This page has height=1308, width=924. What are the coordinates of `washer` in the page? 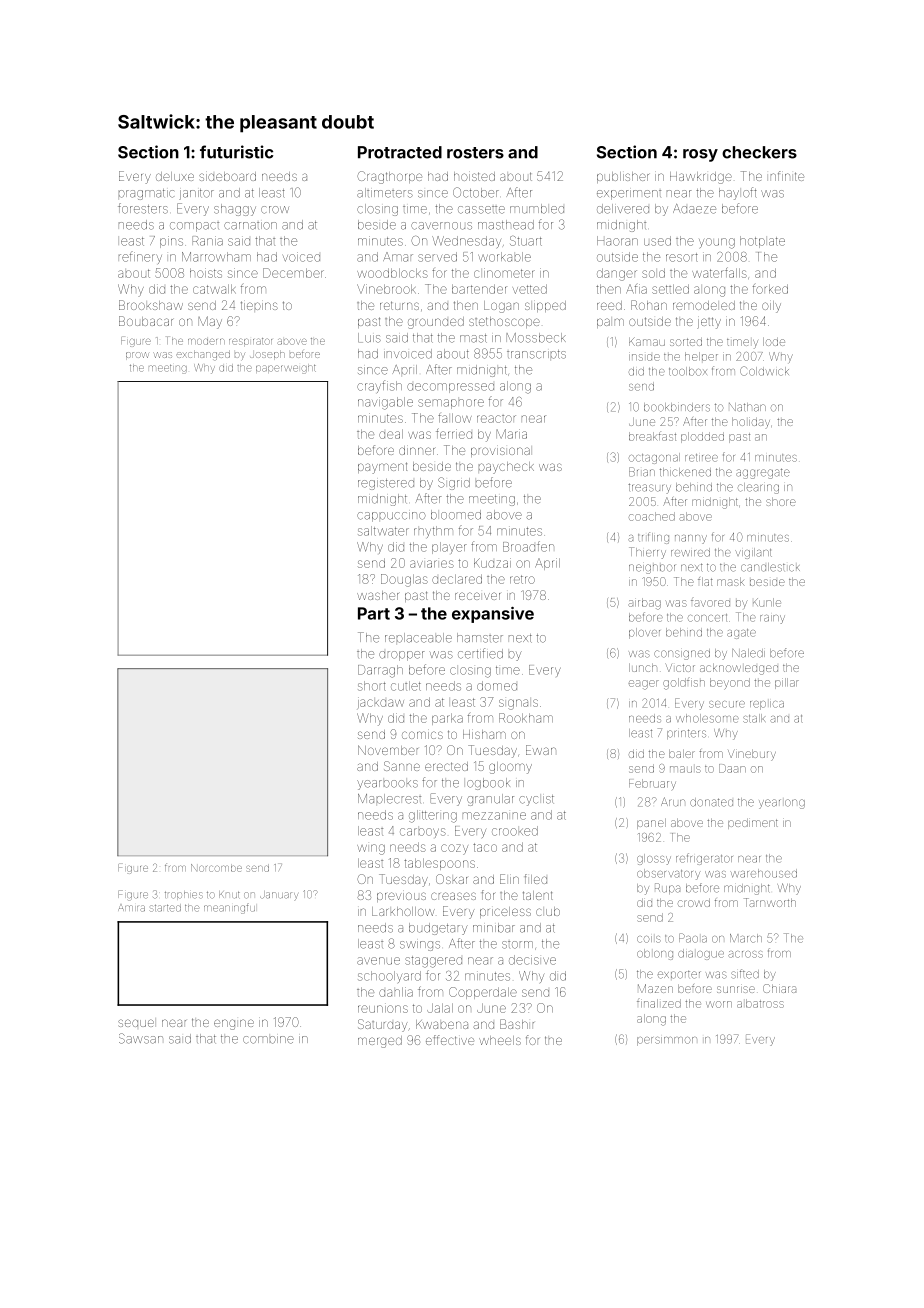 It's located at (378, 595).
